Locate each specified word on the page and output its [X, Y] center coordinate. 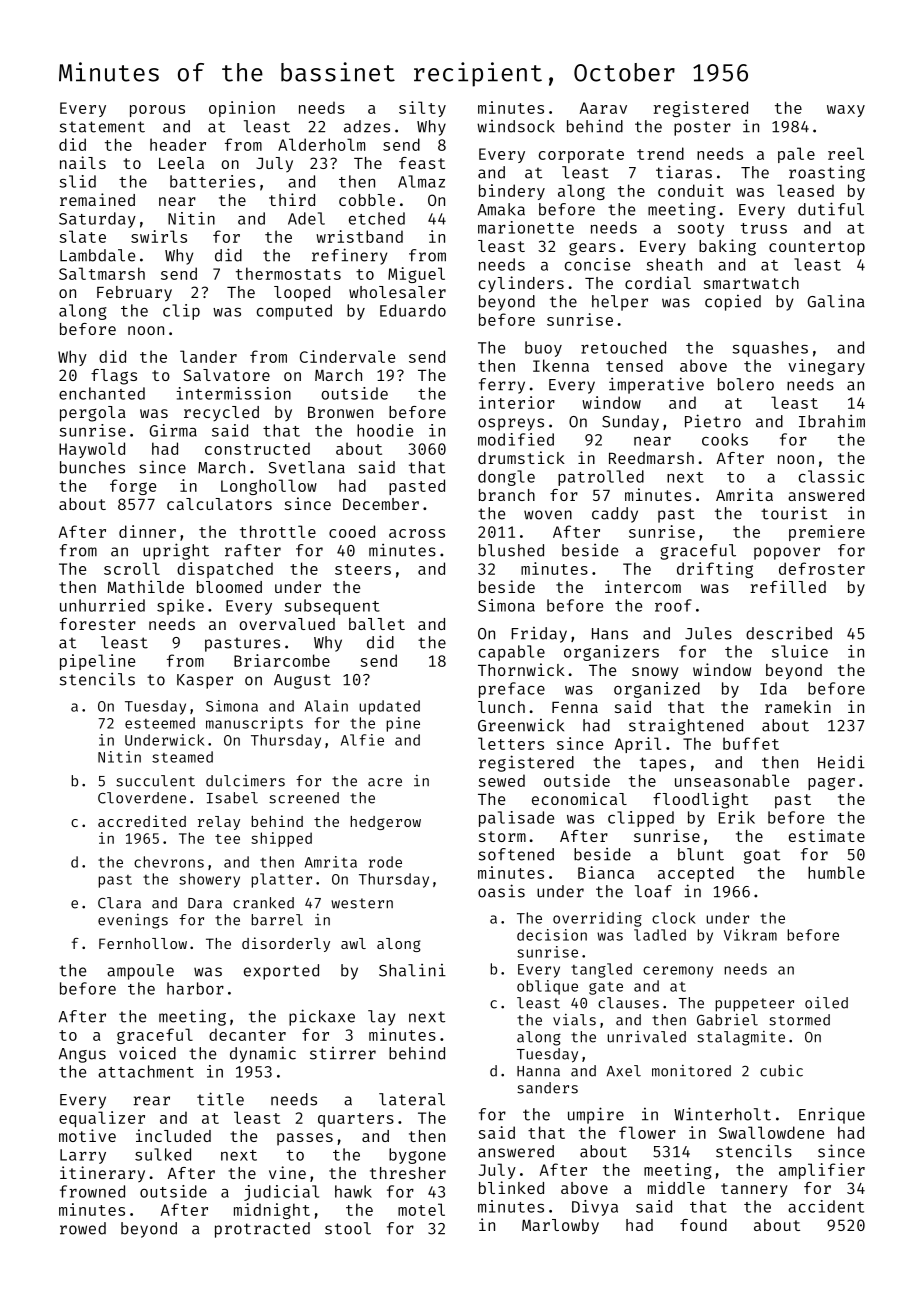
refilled [788, 586]
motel [421, 1209]
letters [511, 743]
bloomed [229, 587]
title [220, 1099]
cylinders [521, 284]
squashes [770, 349]
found [703, 1225]
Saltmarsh [102, 273]
